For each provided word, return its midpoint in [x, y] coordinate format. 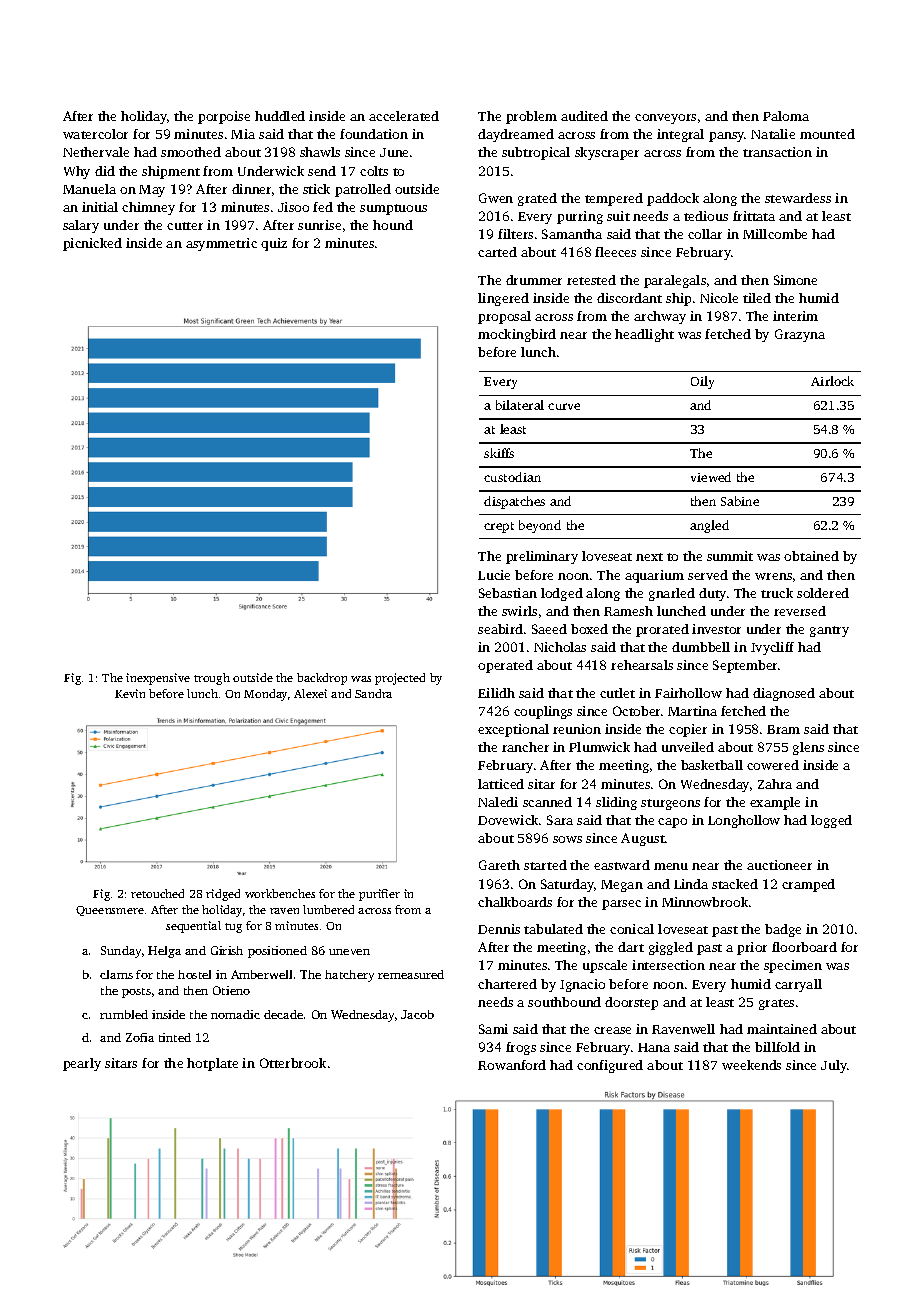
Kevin [130, 693]
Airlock [832, 381]
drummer [534, 280]
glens [808, 748]
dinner [251, 189]
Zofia [140, 1037]
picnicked [92, 244]
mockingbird [517, 335]
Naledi [498, 802]
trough [212, 679]
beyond [540, 526]
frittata [754, 216]
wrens [773, 576]
